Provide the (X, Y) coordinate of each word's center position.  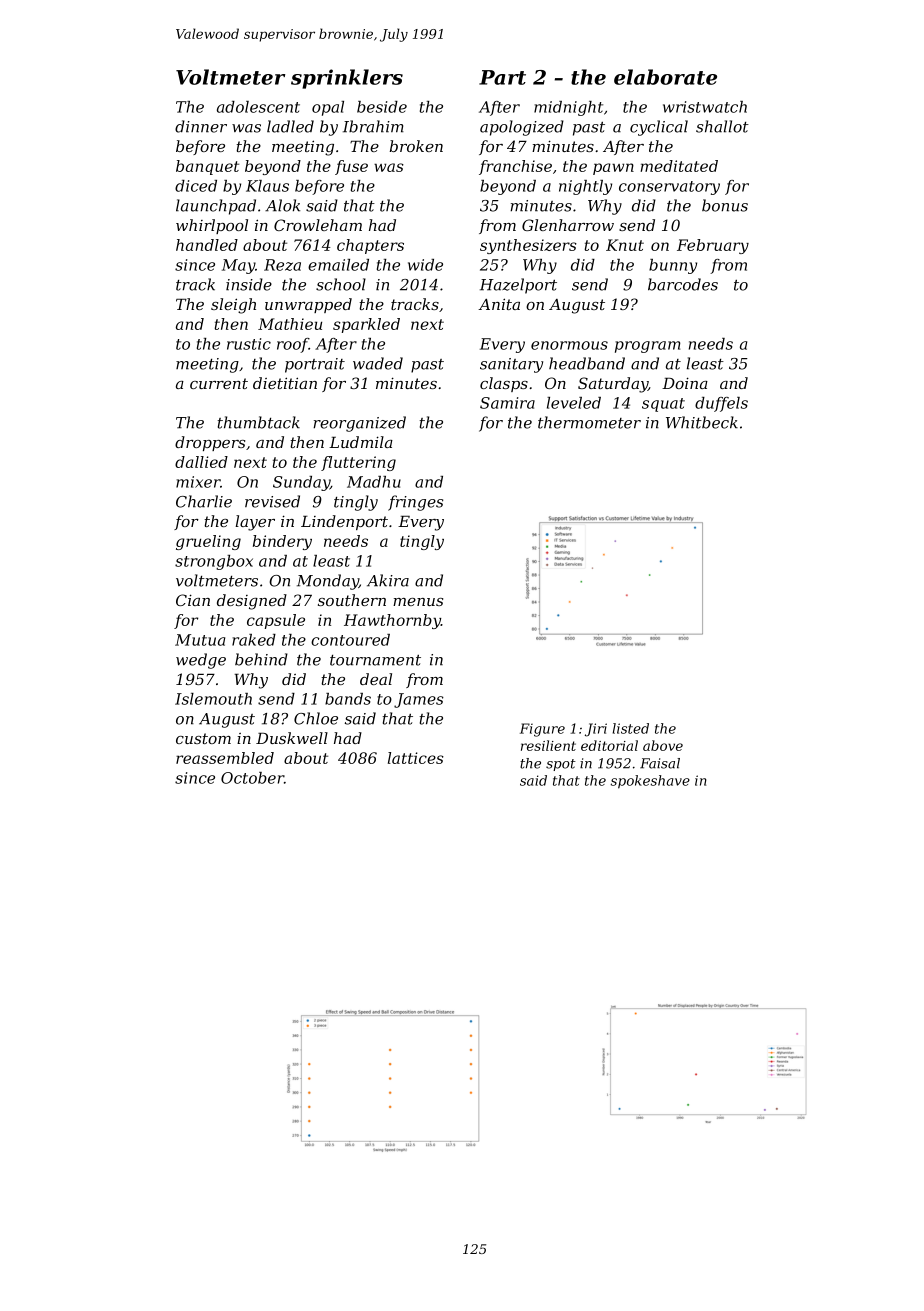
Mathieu (290, 324)
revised (272, 501)
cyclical (659, 128)
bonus (725, 205)
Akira (388, 580)
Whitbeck (702, 422)
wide (425, 265)
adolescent (258, 107)
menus (418, 602)
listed (631, 728)
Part (502, 77)
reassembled (225, 758)
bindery (282, 542)
